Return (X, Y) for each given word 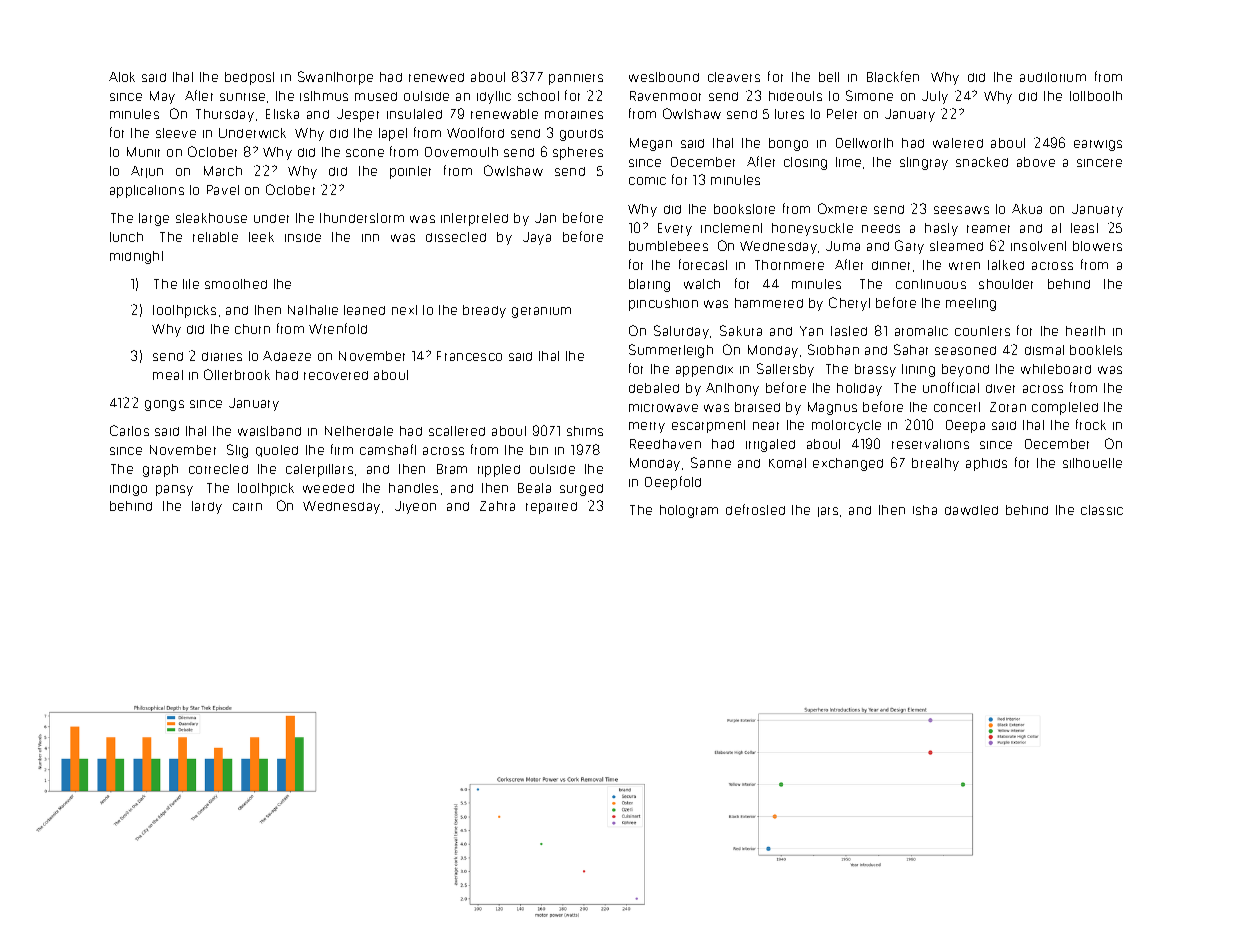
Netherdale (359, 431)
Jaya (537, 238)
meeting (971, 304)
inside (303, 237)
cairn (247, 507)
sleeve (176, 133)
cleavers (734, 77)
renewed (436, 77)
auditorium (1053, 77)
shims (585, 431)
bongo (788, 144)
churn (252, 329)
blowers (1097, 246)
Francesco (469, 356)
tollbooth (1096, 96)
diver (1000, 388)
